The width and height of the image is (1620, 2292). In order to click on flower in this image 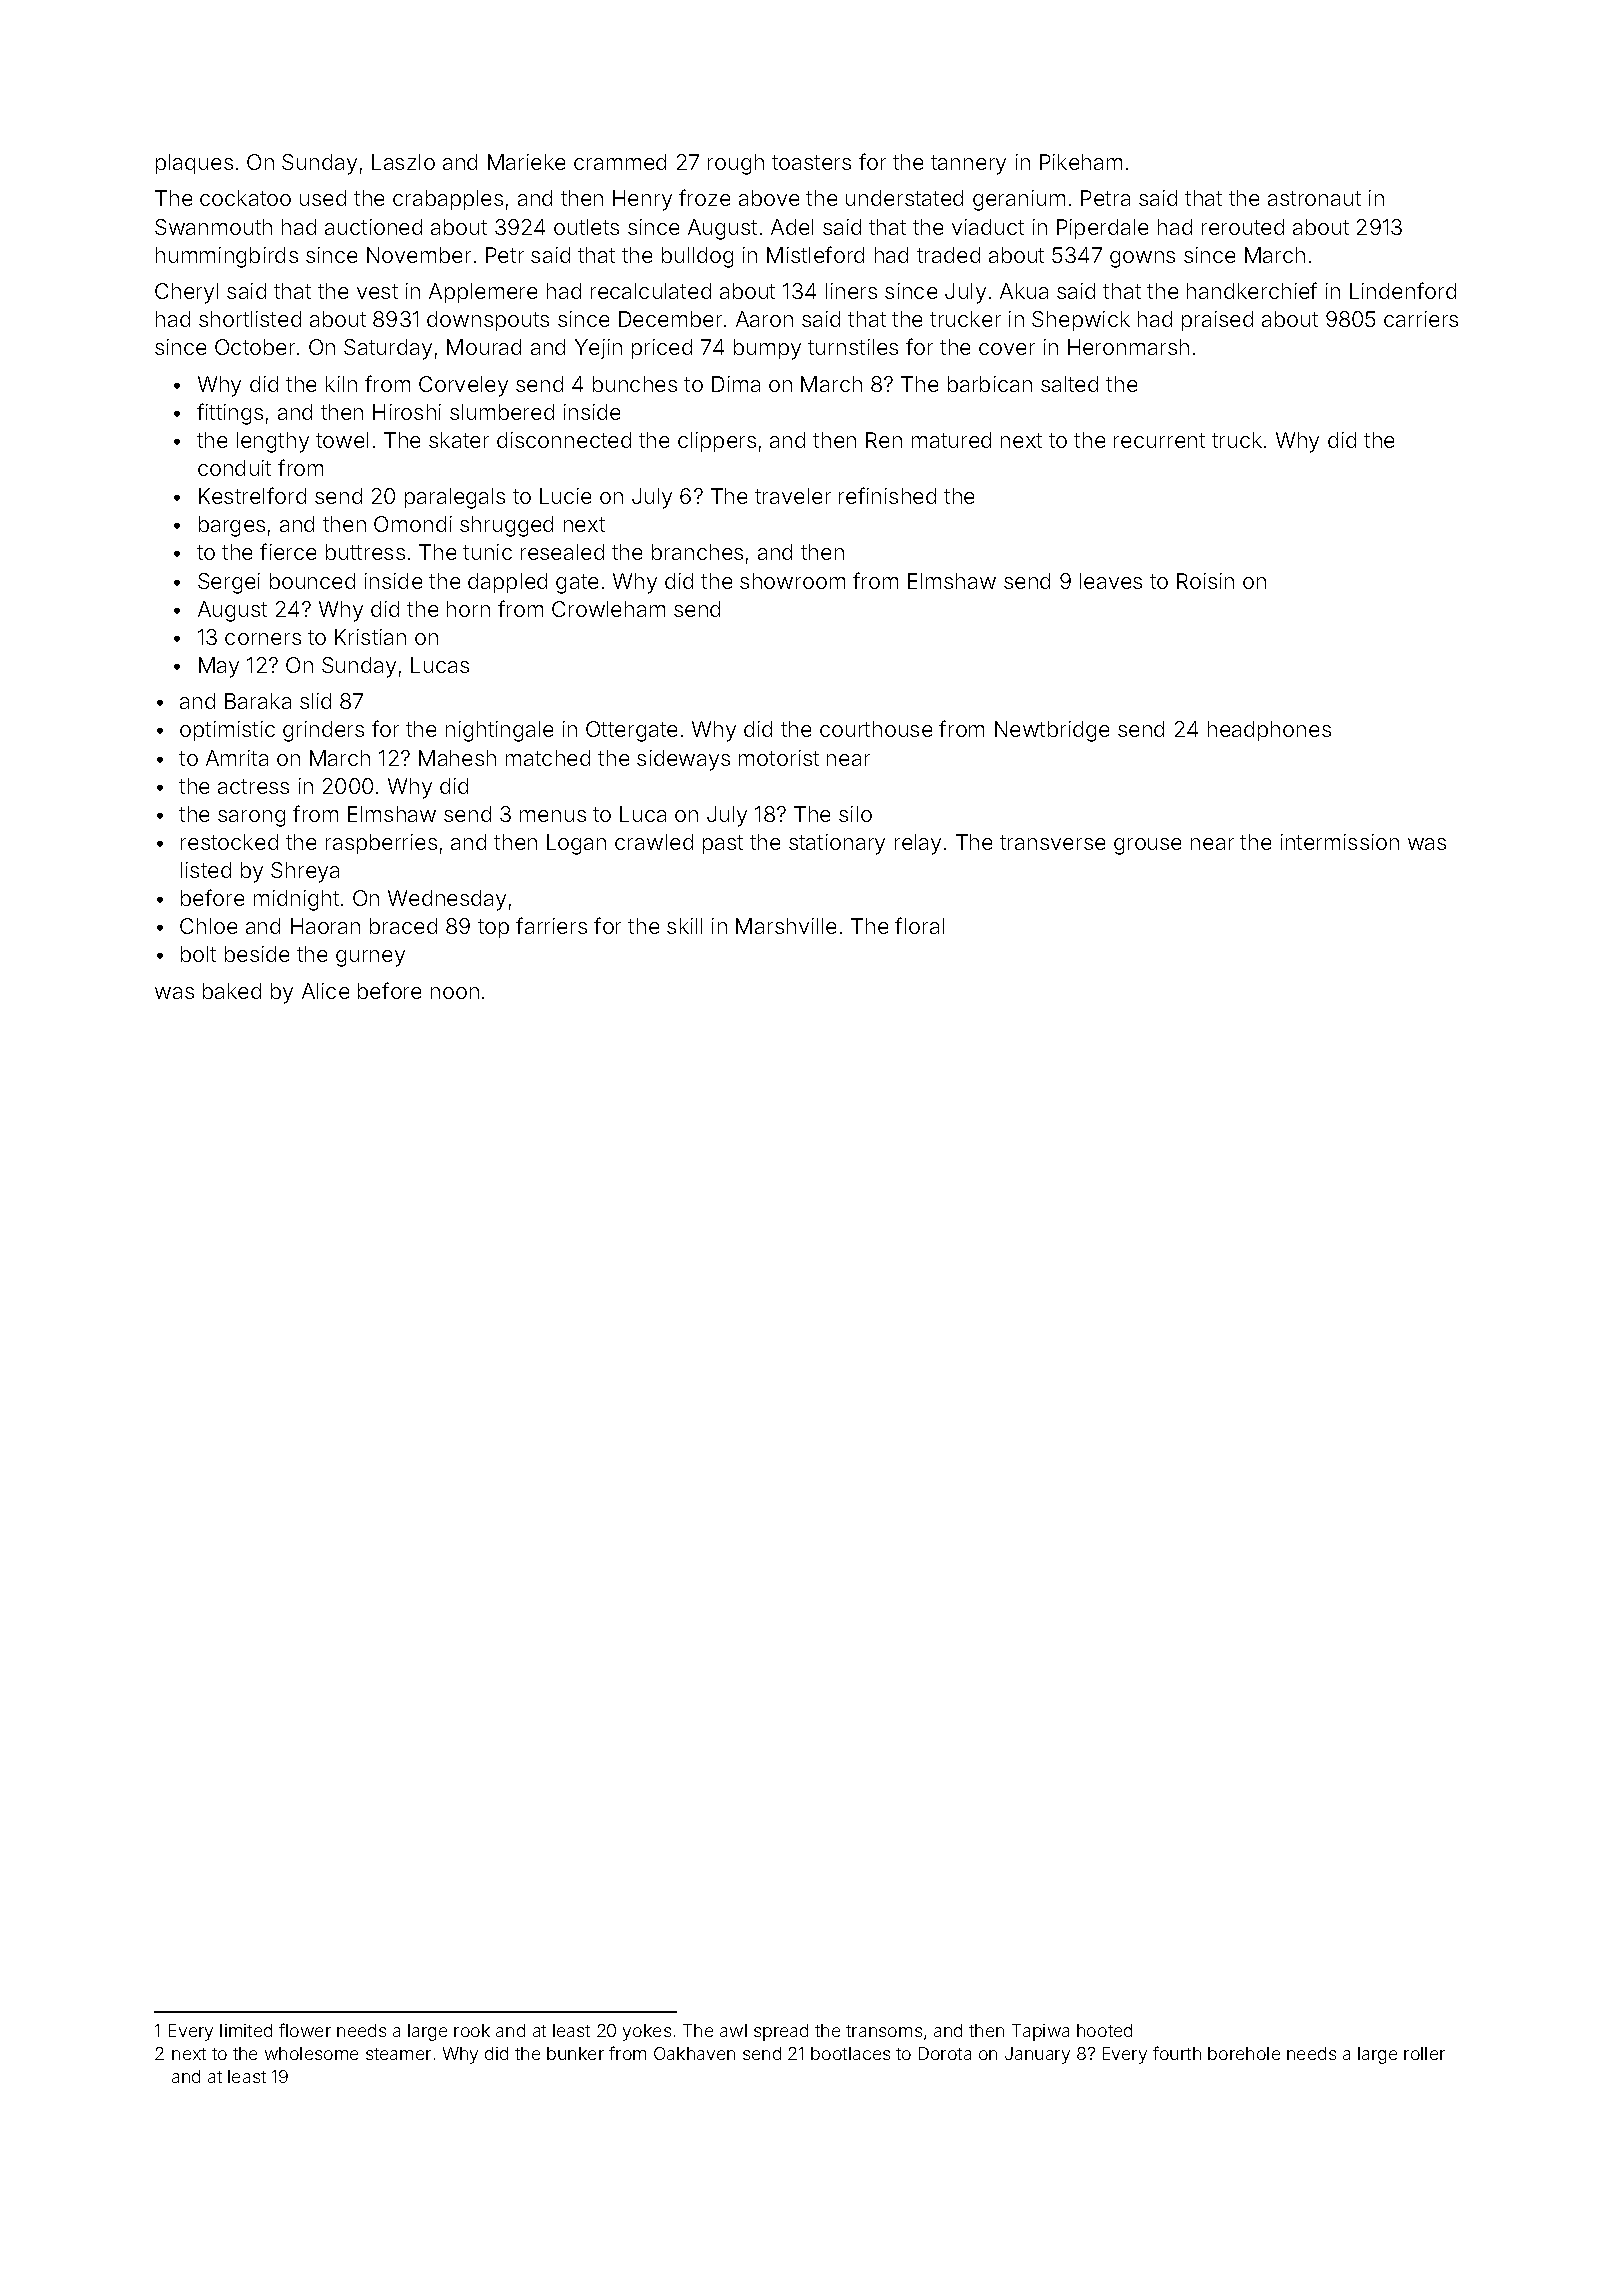, I will do `click(305, 2030)`.
